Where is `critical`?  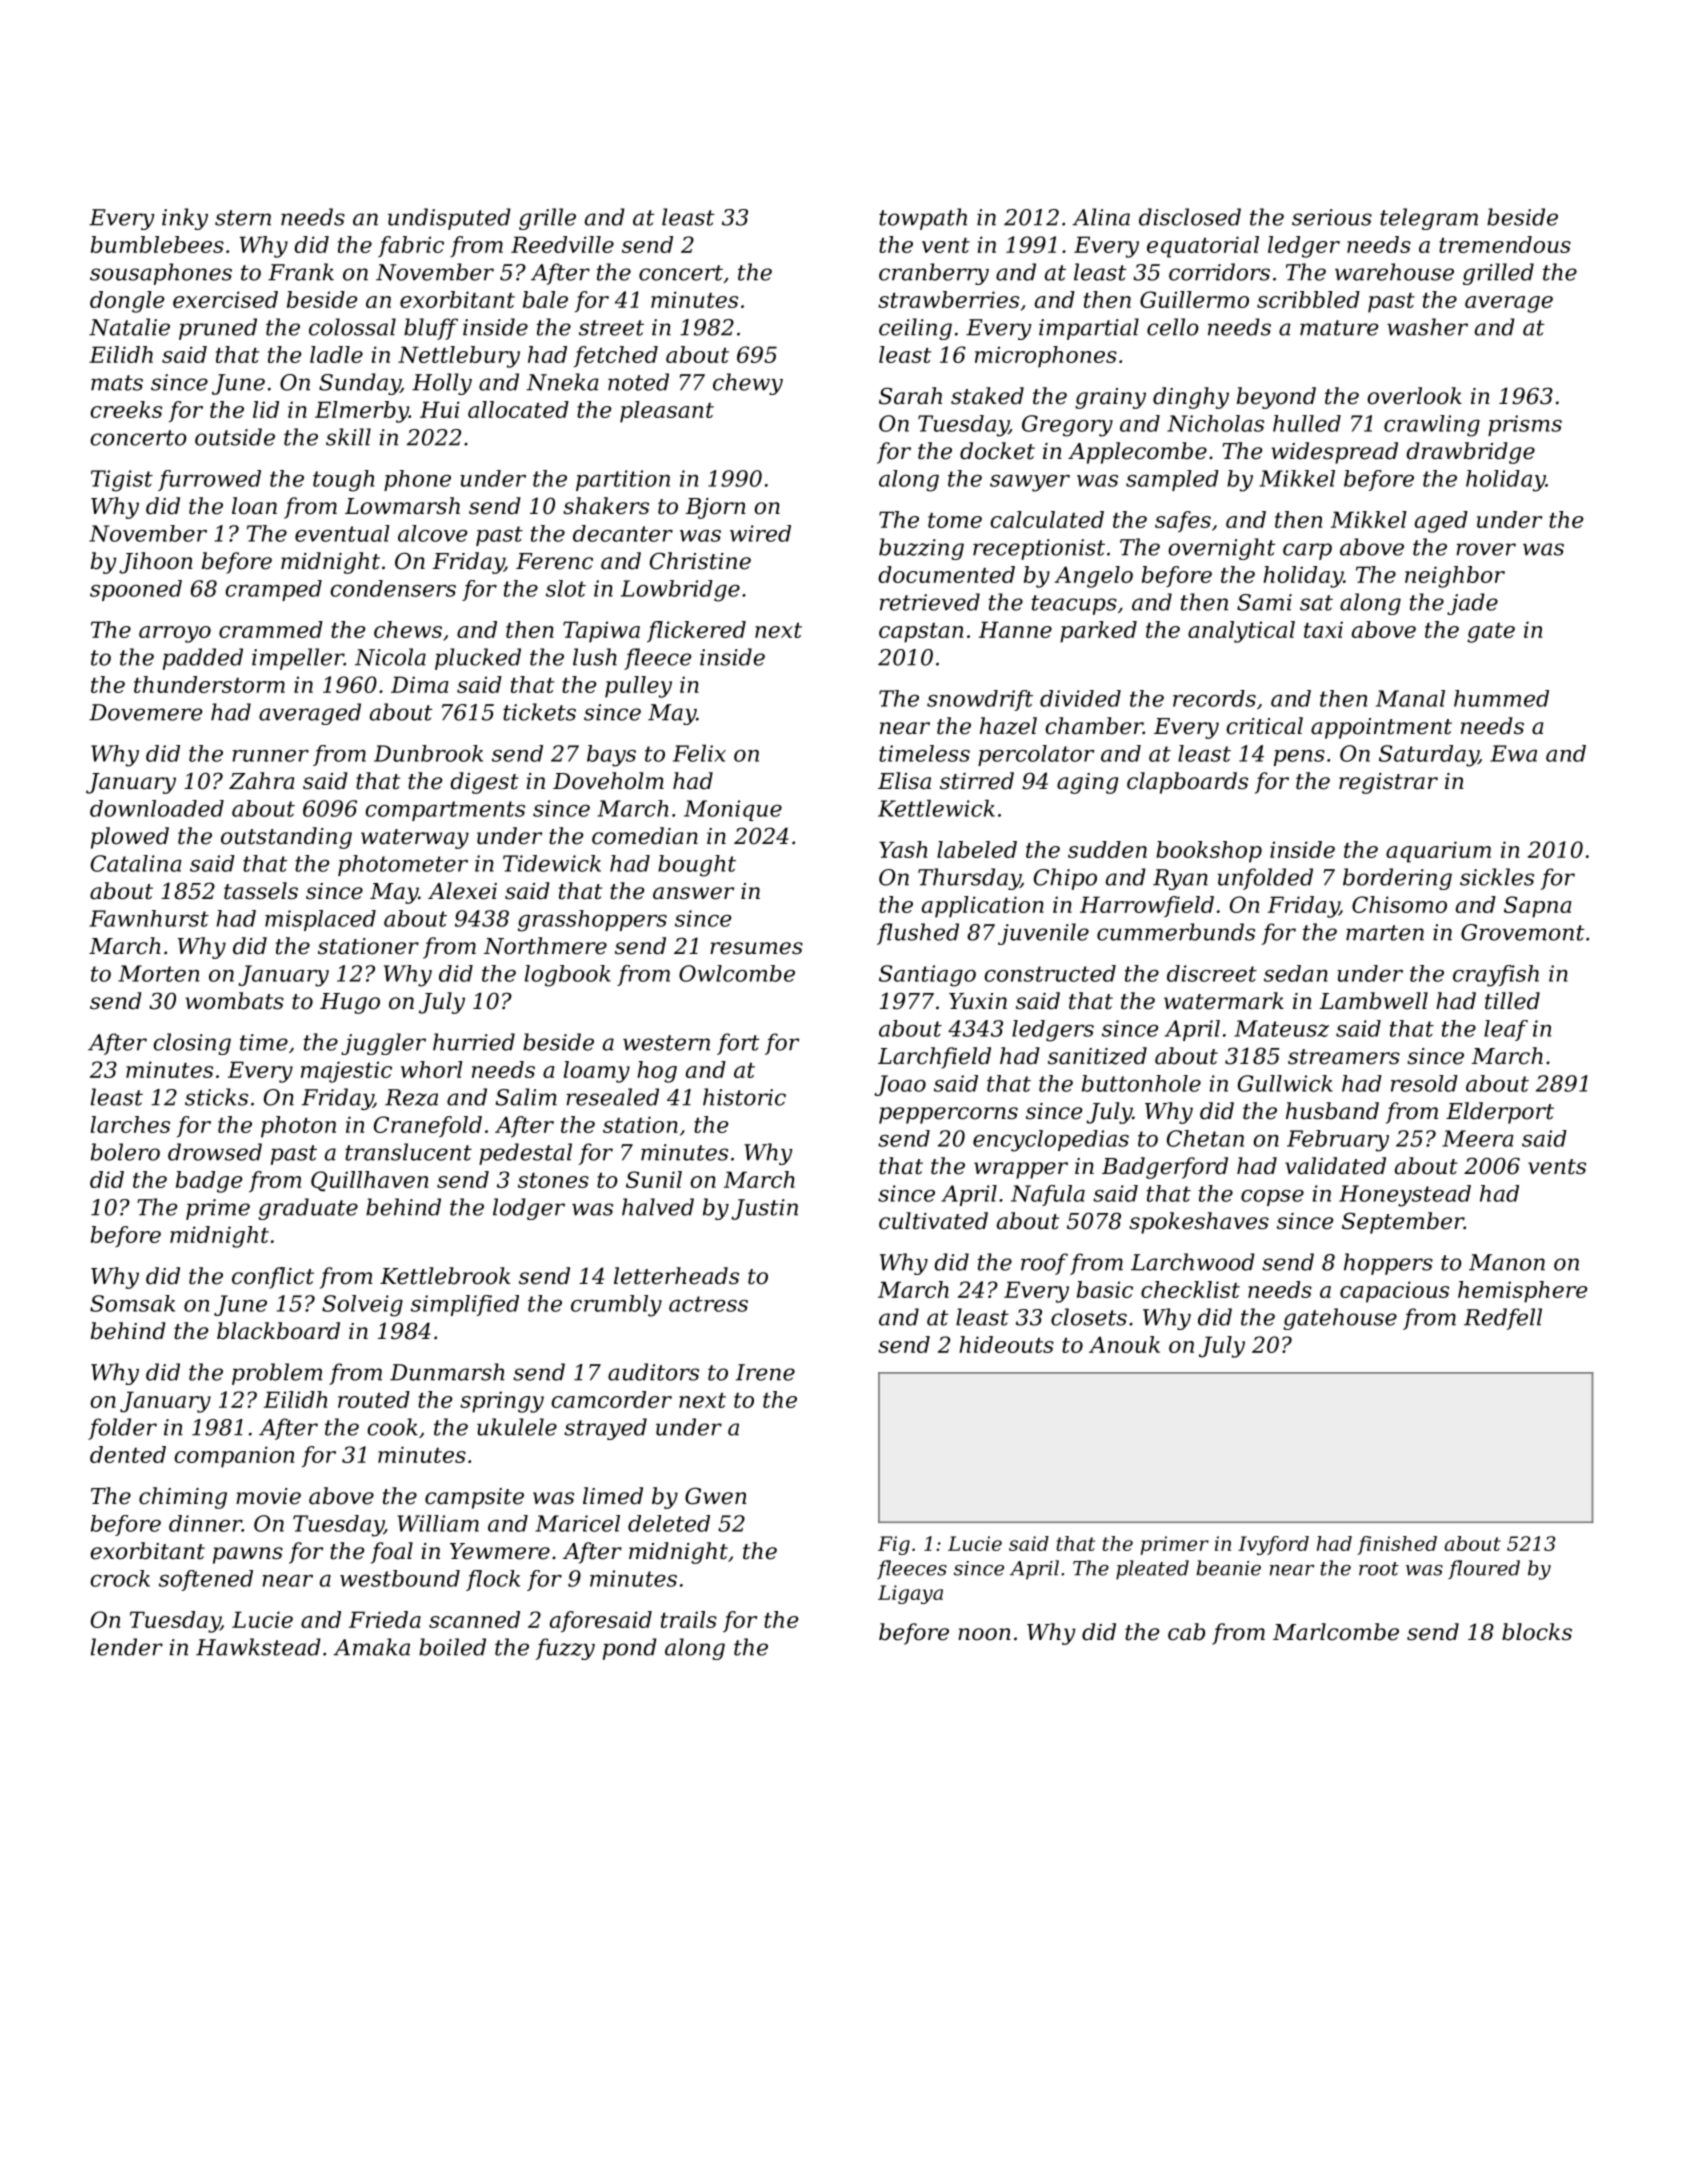
critical is located at coordinates (1264, 726).
